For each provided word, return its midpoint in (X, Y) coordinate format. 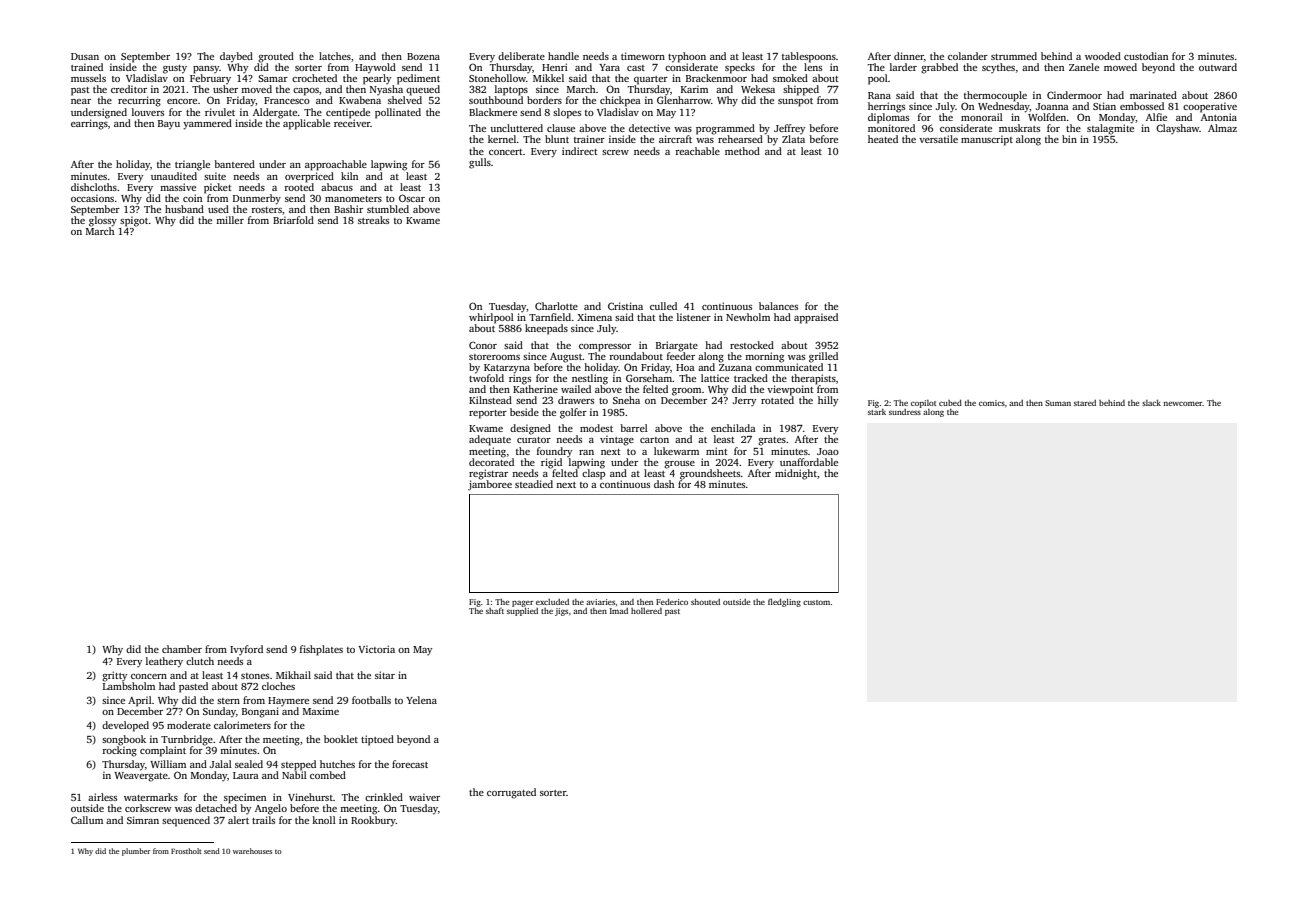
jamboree (490, 485)
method (742, 151)
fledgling (784, 602)
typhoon (687, 57)
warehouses (252, 851)
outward (1218, 67)
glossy (103, 221)
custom (817, 602)
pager (522, 603)
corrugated (511, 793)
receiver (352, 123)
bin (1069, 139)
